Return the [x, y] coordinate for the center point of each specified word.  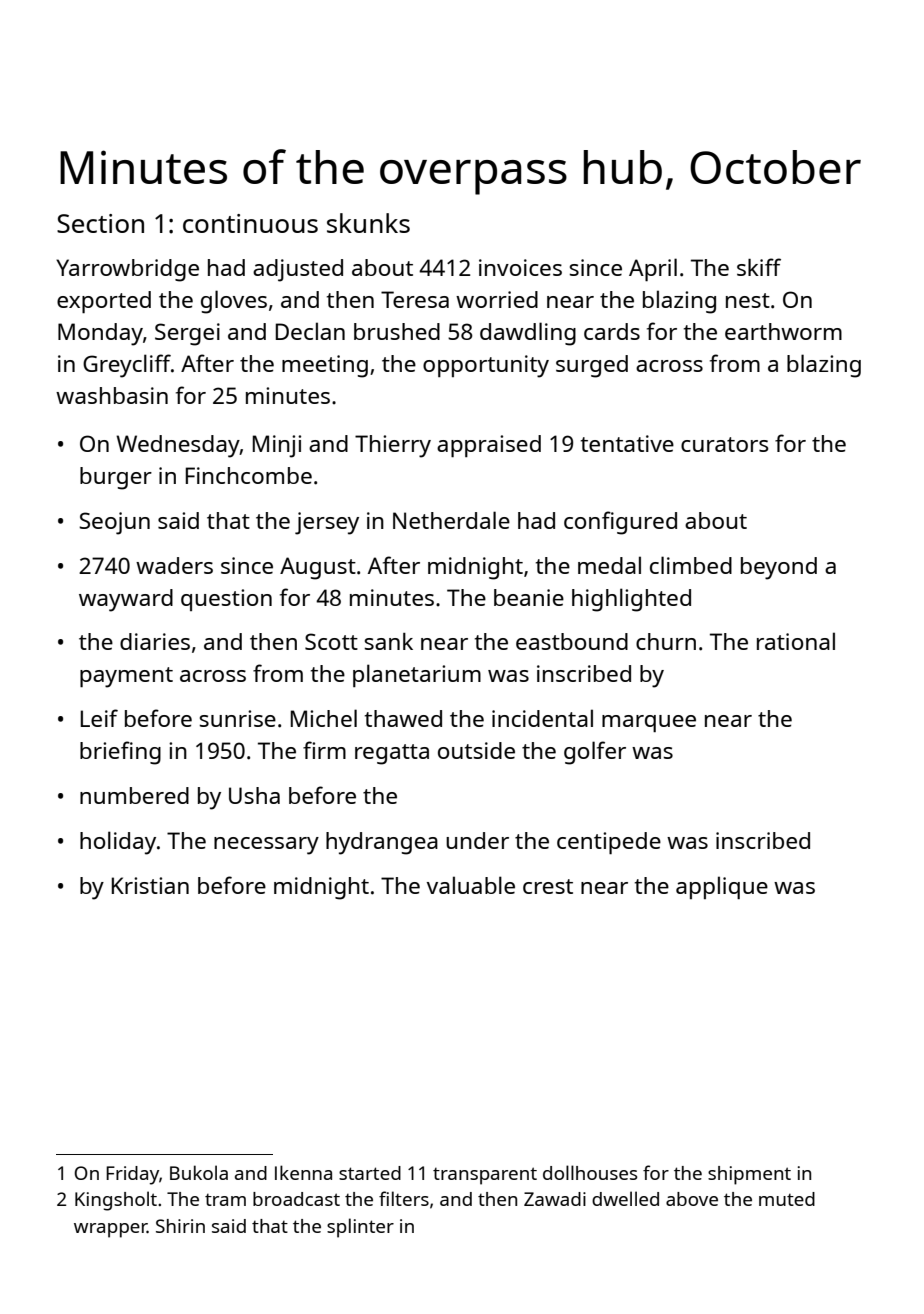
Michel [324, 718]
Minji [277, 446]
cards [612, 331]
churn [666, 641]
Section [100, 223]
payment [126, 677]
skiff [759, 267]
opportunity [486, 366]
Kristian [150, 885]
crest [548, 886]
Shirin [180, 1226]
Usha [254, 795]
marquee [649, 723]
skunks [368, 223]
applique [722, 887]
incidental [542, 718]
